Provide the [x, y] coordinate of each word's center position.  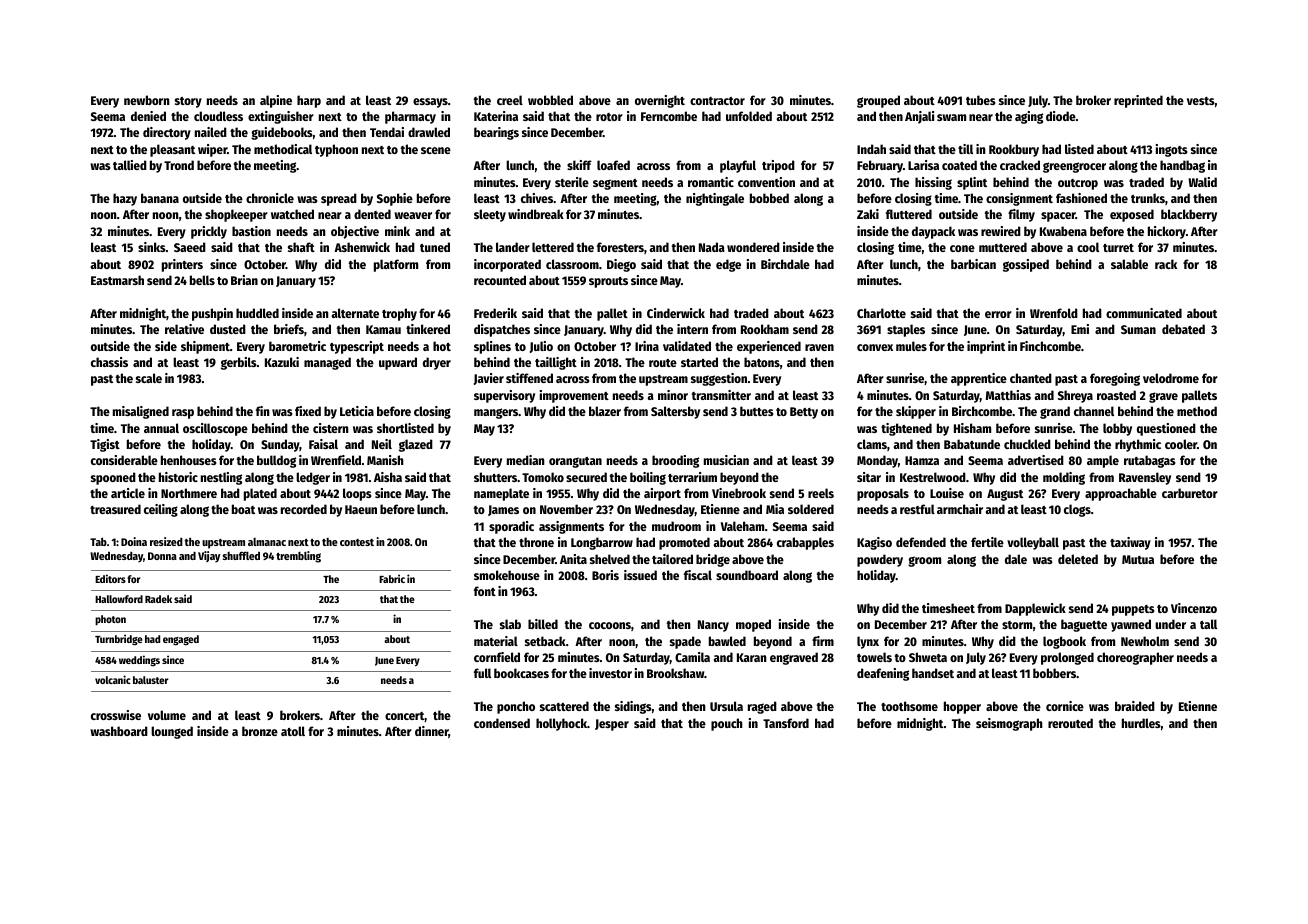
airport [662, 494]
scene [436, 150]
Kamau [383, 329]
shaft [301, 247]
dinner [432, 732]
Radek [158, 599]
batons [762, 362]
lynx [868, 642]
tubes [981, 100]
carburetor [1190, 493]
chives [537, 198]
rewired [1001, 231]
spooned [113, 478]
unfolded [749, 116]
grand [1055, 412]
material [496, 641]
